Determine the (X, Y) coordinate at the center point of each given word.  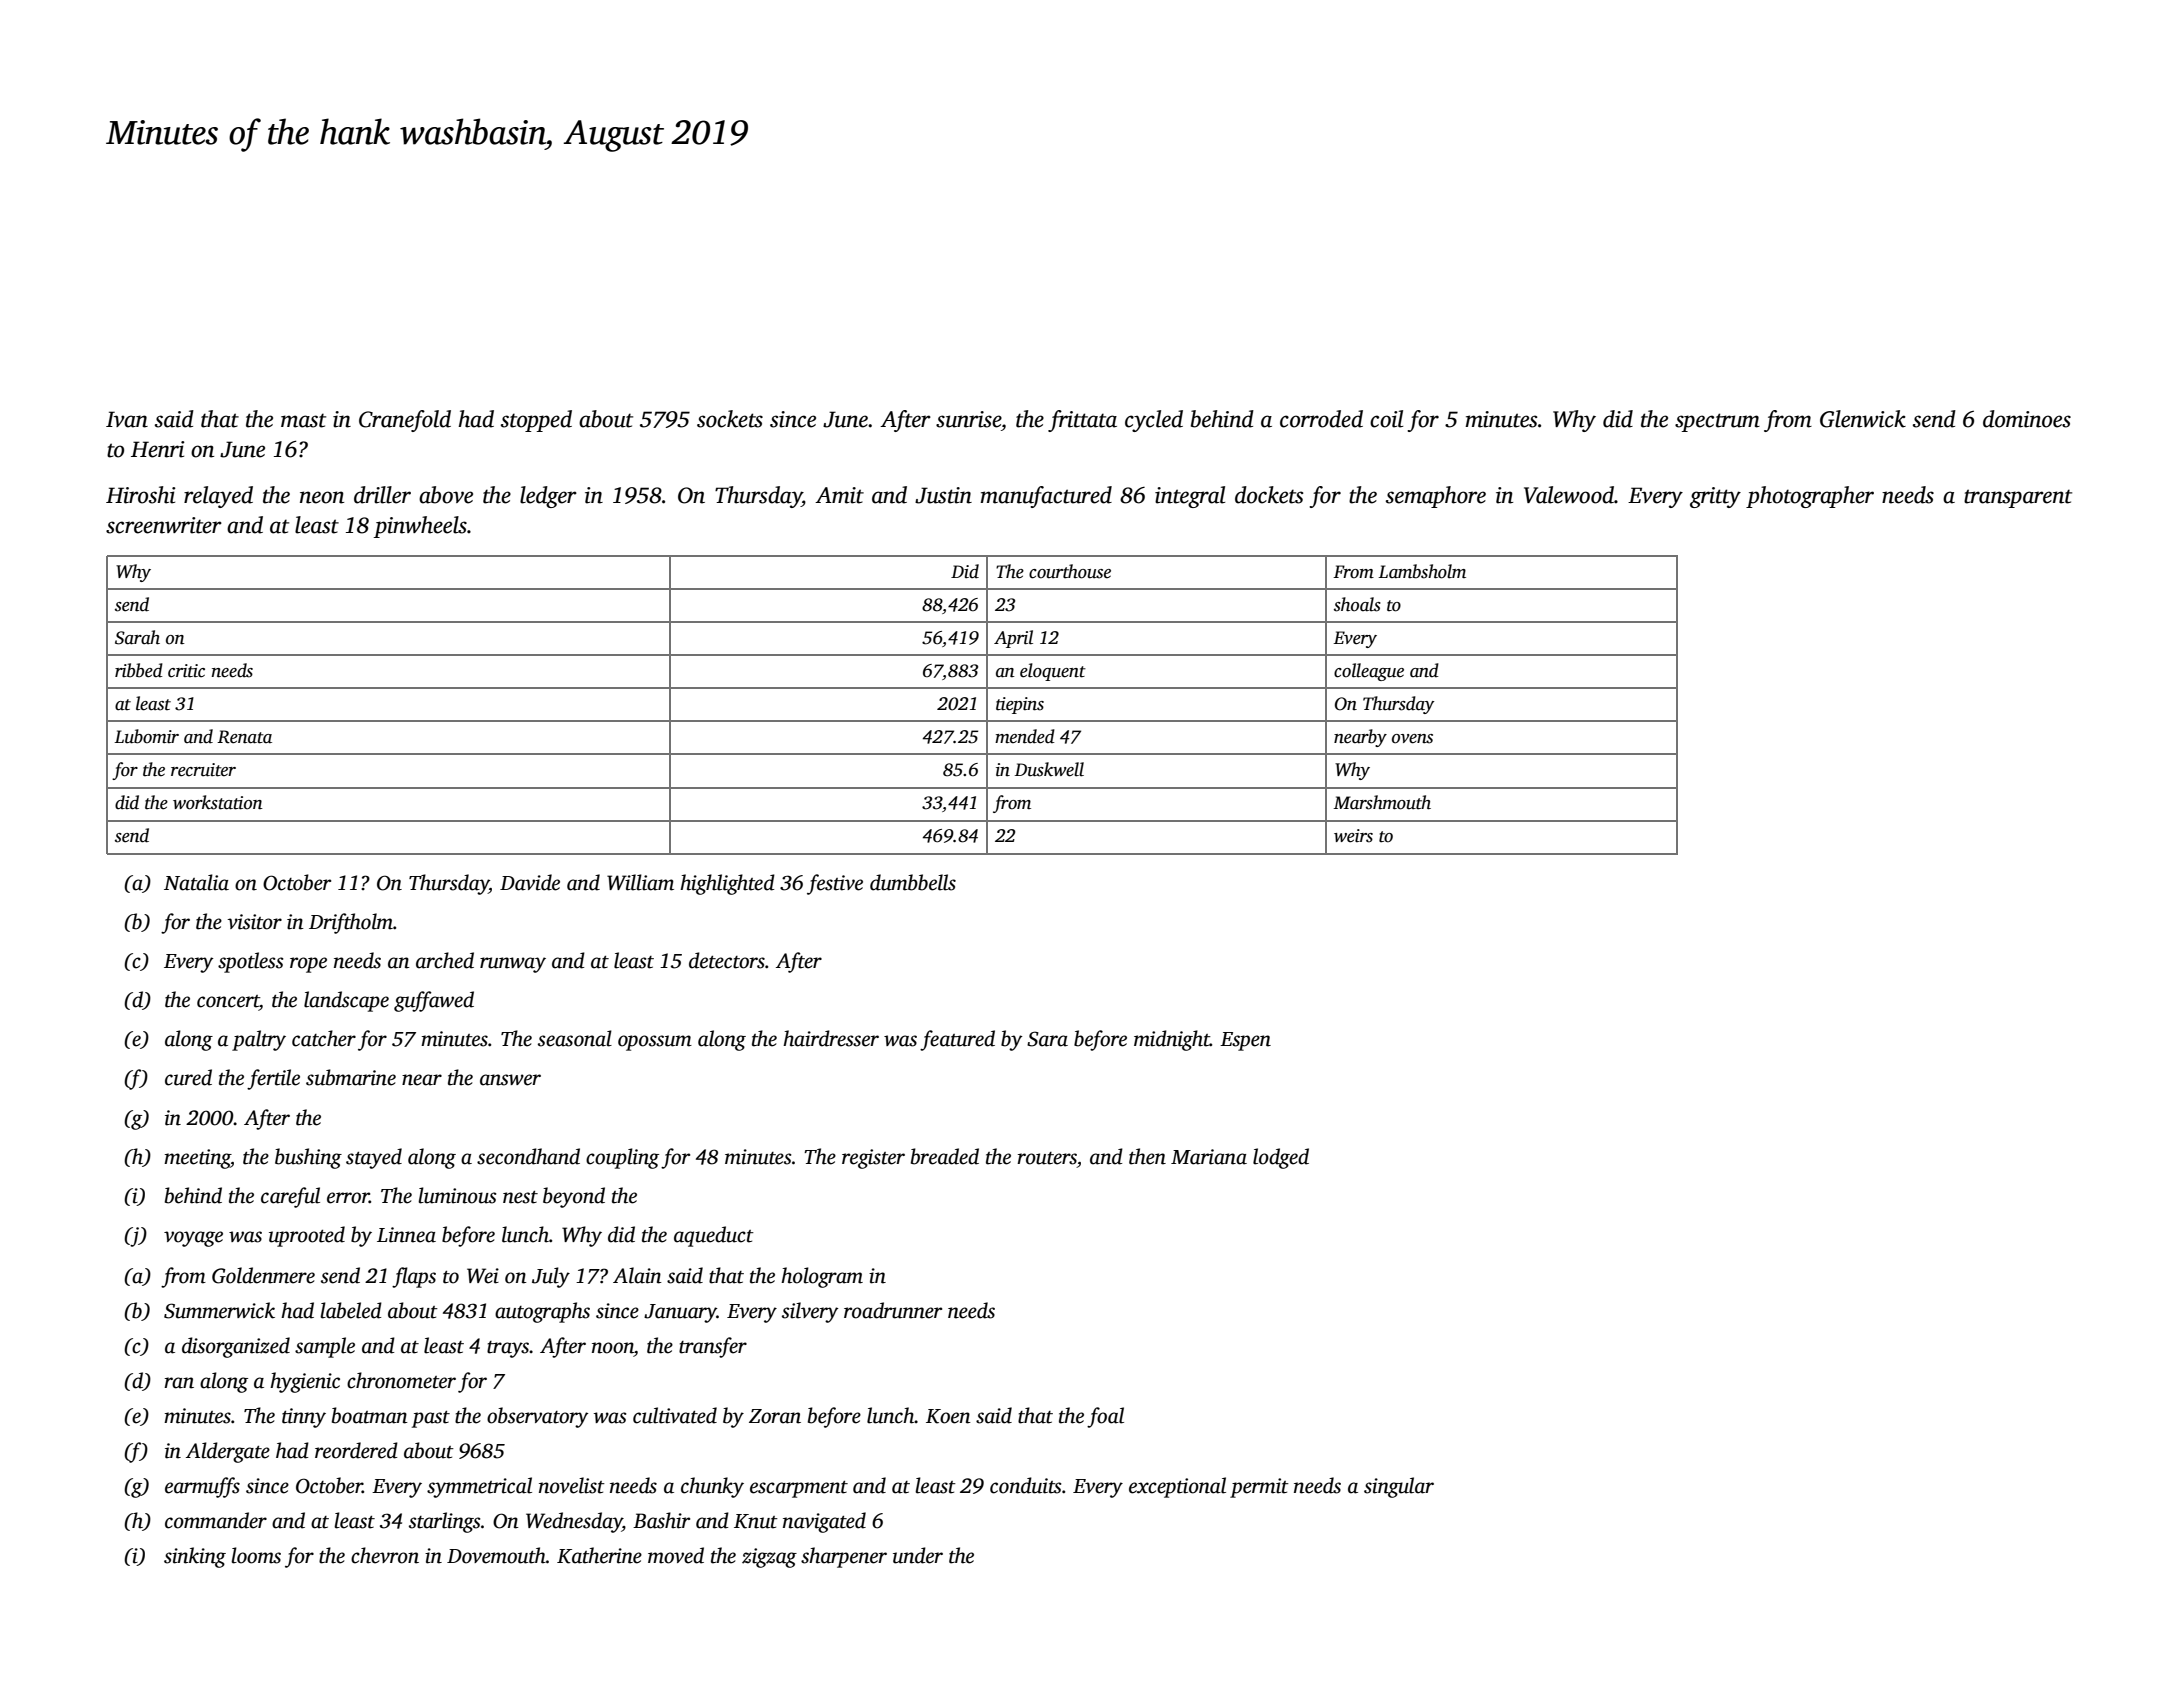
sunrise (968, 419)
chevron (385, 1555)
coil (1386, 419)
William (640, 882)
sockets (730, 419)
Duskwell (1049, 769)
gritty (1715, 497)
